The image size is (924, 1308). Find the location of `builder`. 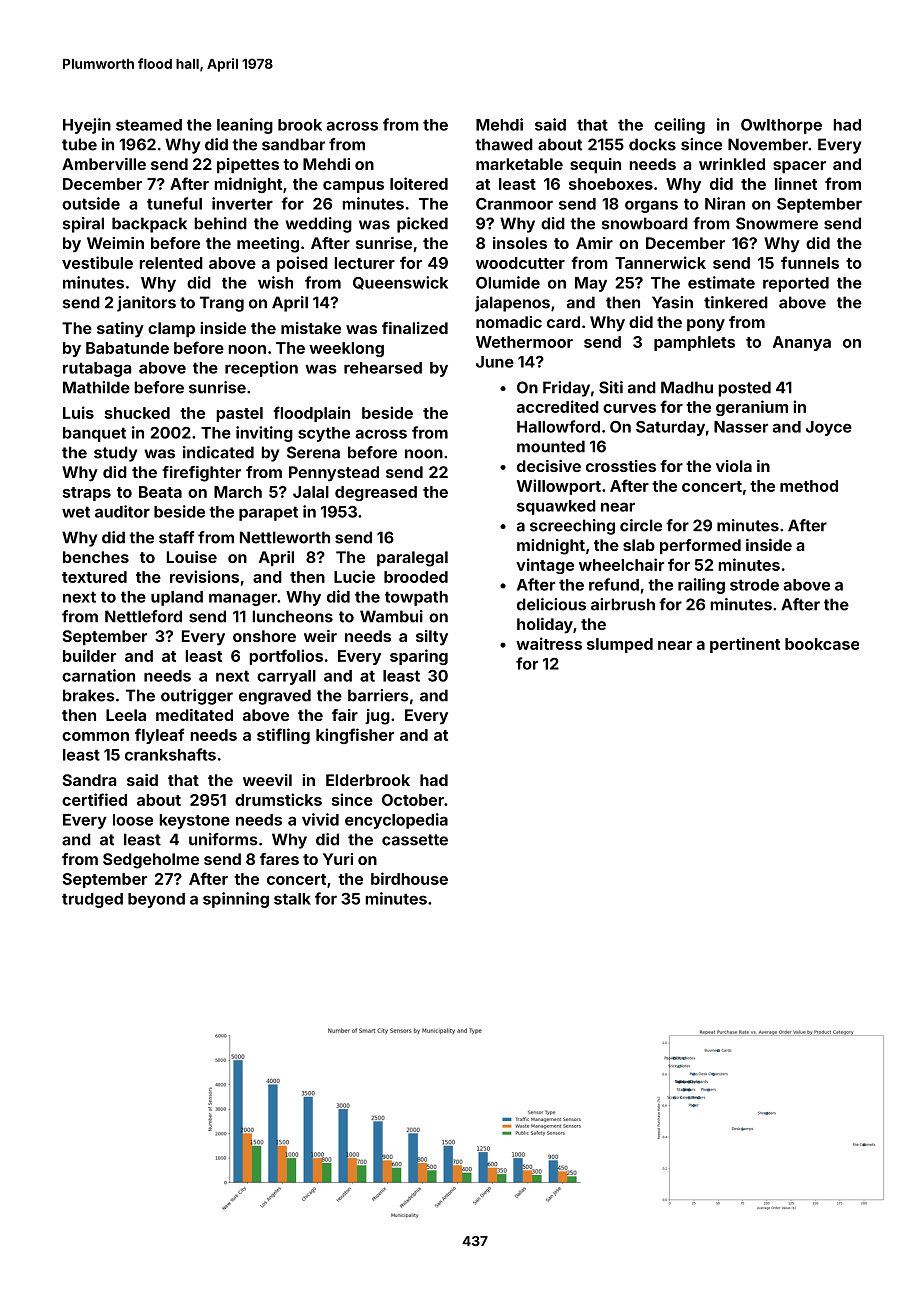

builder is located at coordinates (89, 655).
